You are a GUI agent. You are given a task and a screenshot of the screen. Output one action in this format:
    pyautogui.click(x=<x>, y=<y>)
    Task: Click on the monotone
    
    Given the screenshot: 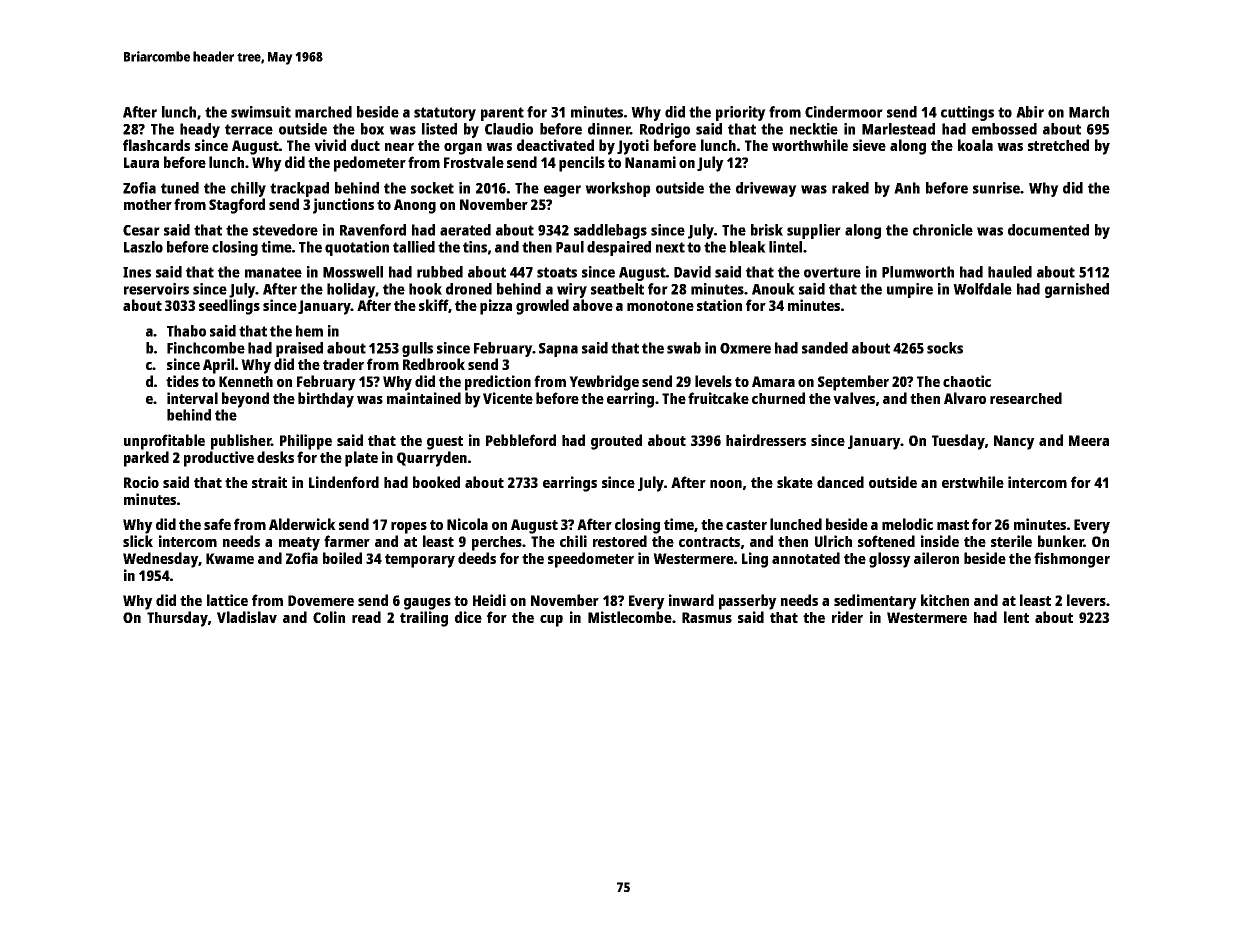 What is the action you would take?
    pyautogui.click(x=660, y=306)
